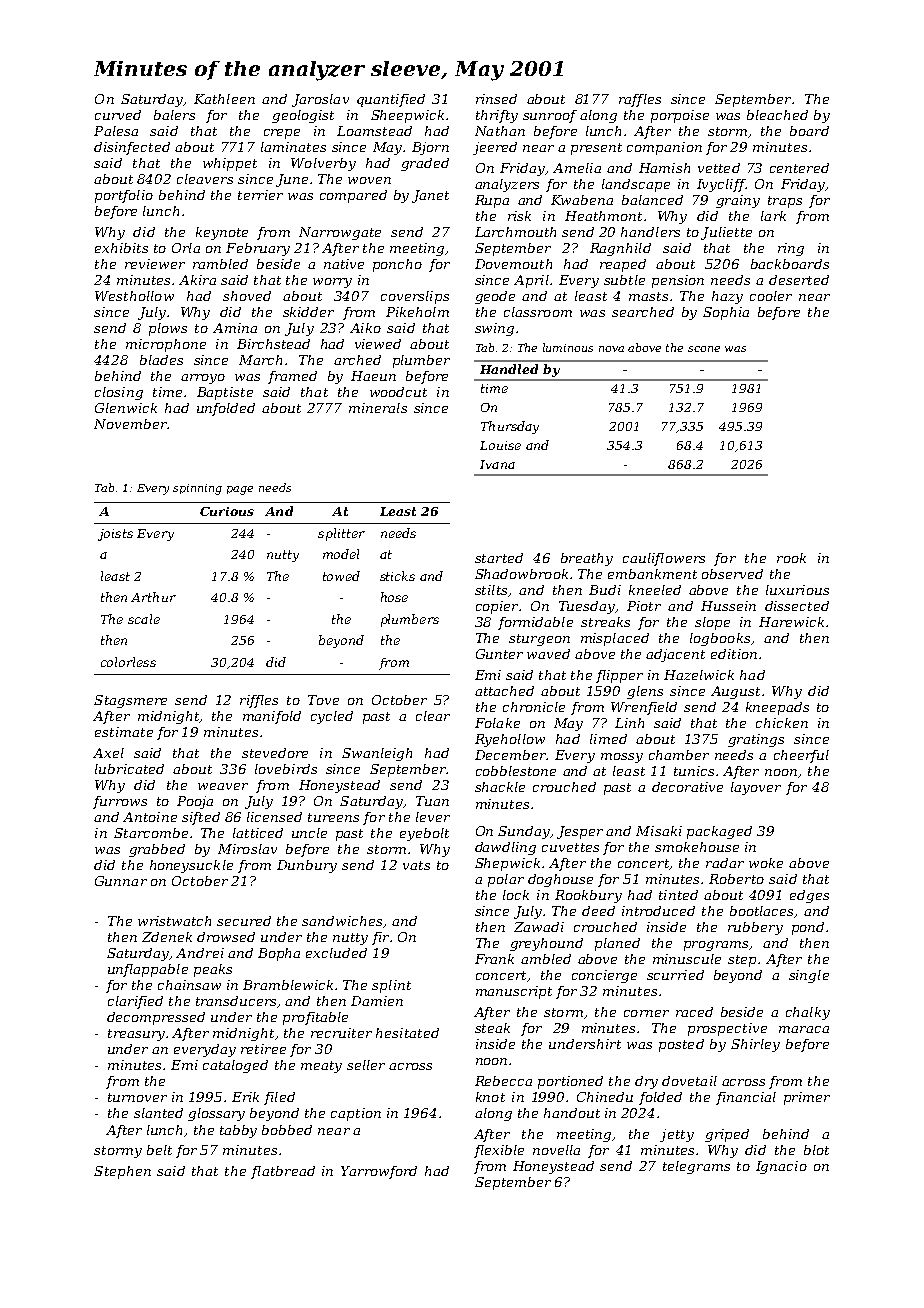  Describe the element at coordinates (323, 700) in the document. I see `Tove` at that location.
